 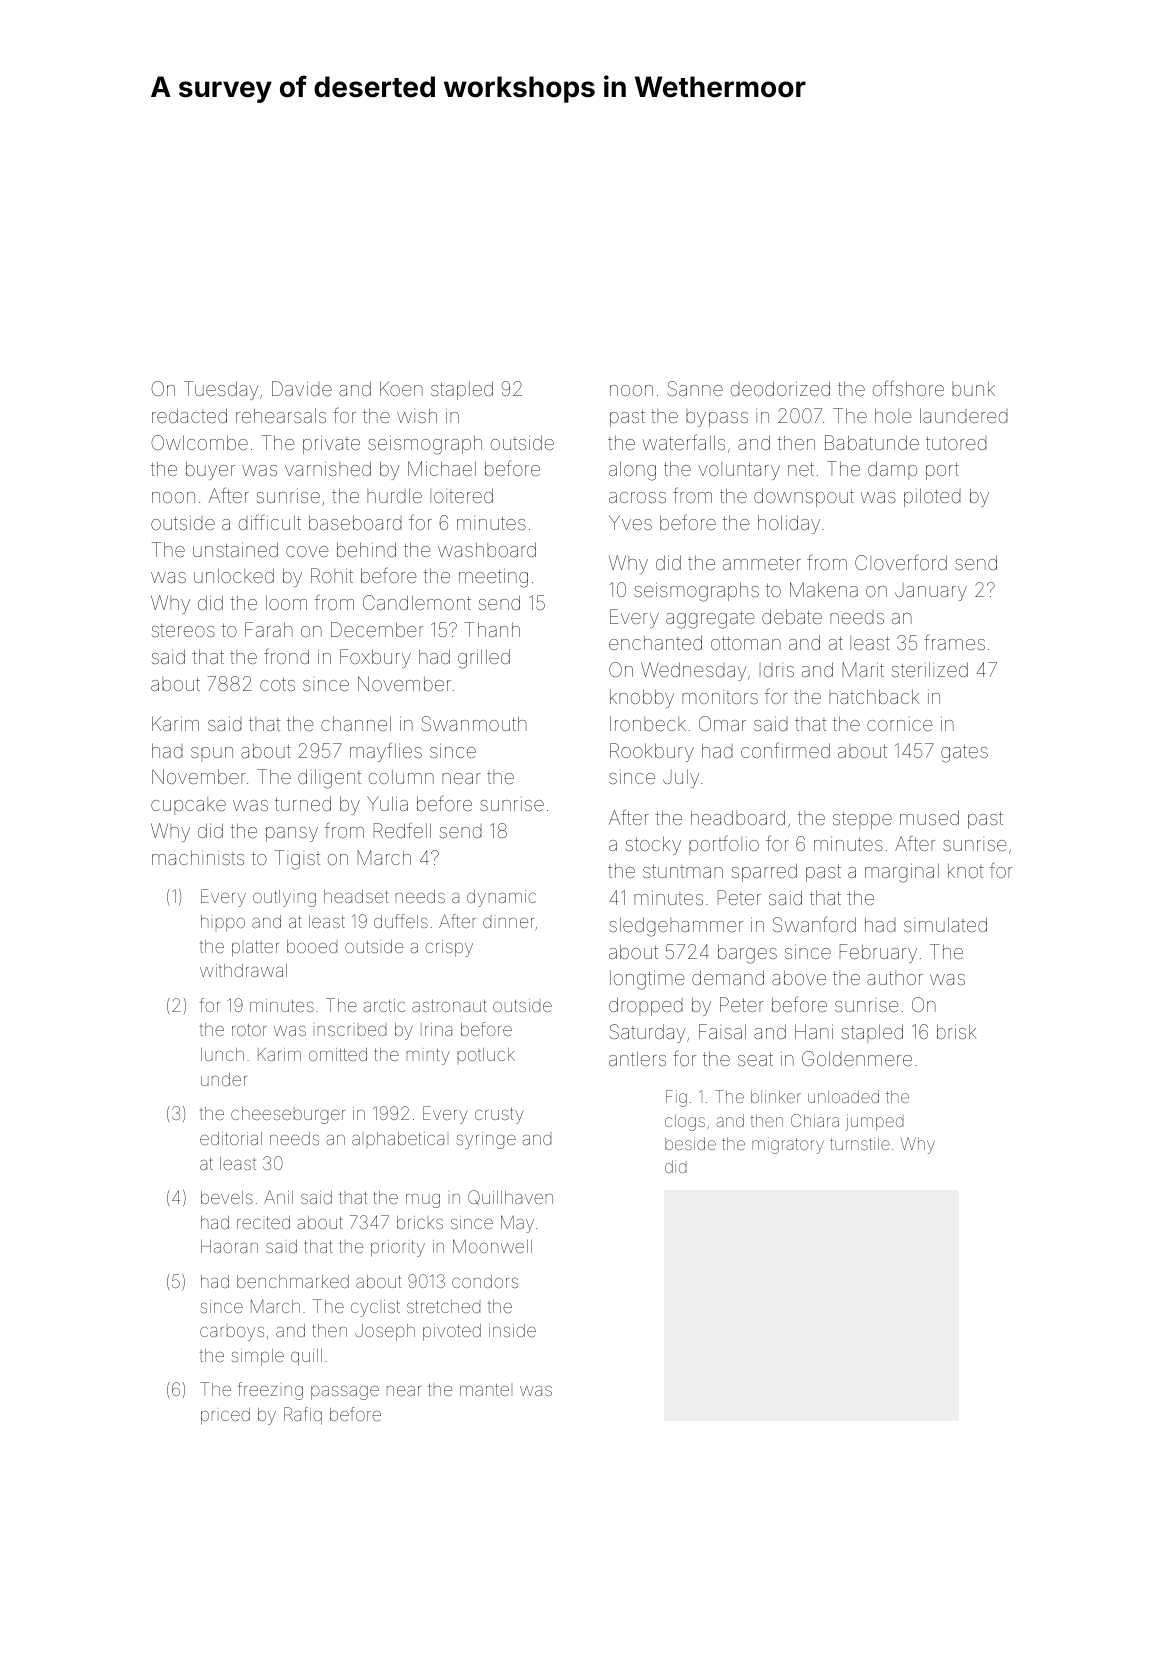 I want to click on turnstile, so click(x=860, y=1143).
